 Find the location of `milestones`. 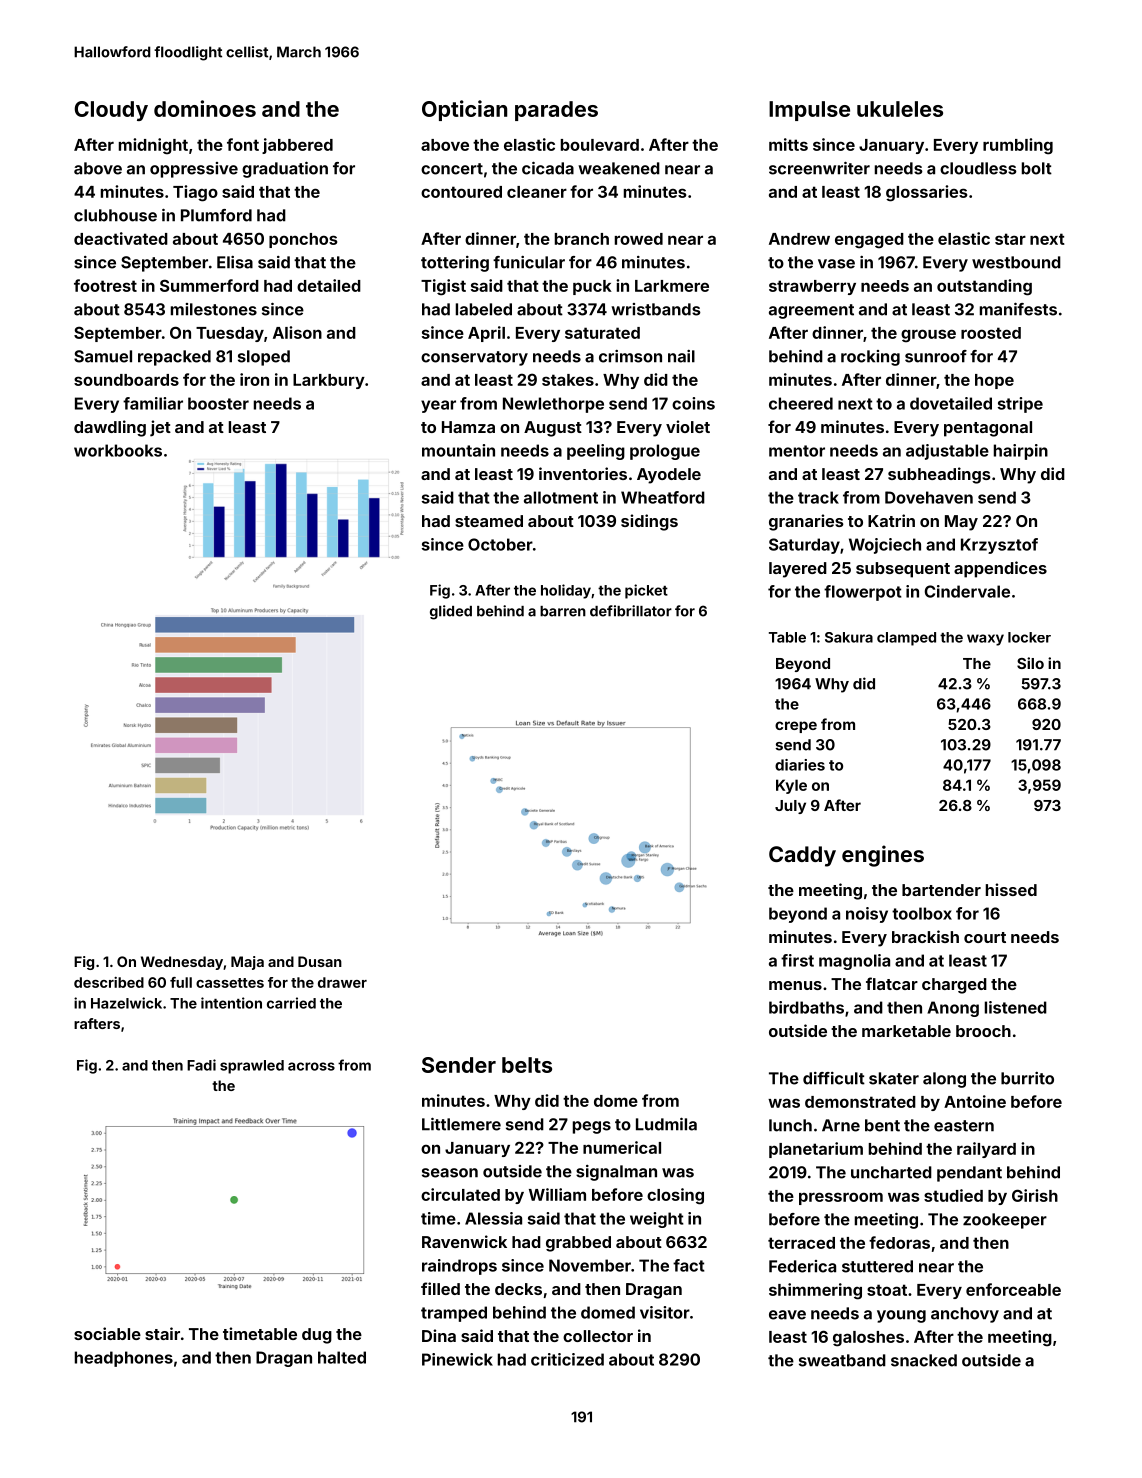

milestones is located at coordinates (214, 309).
